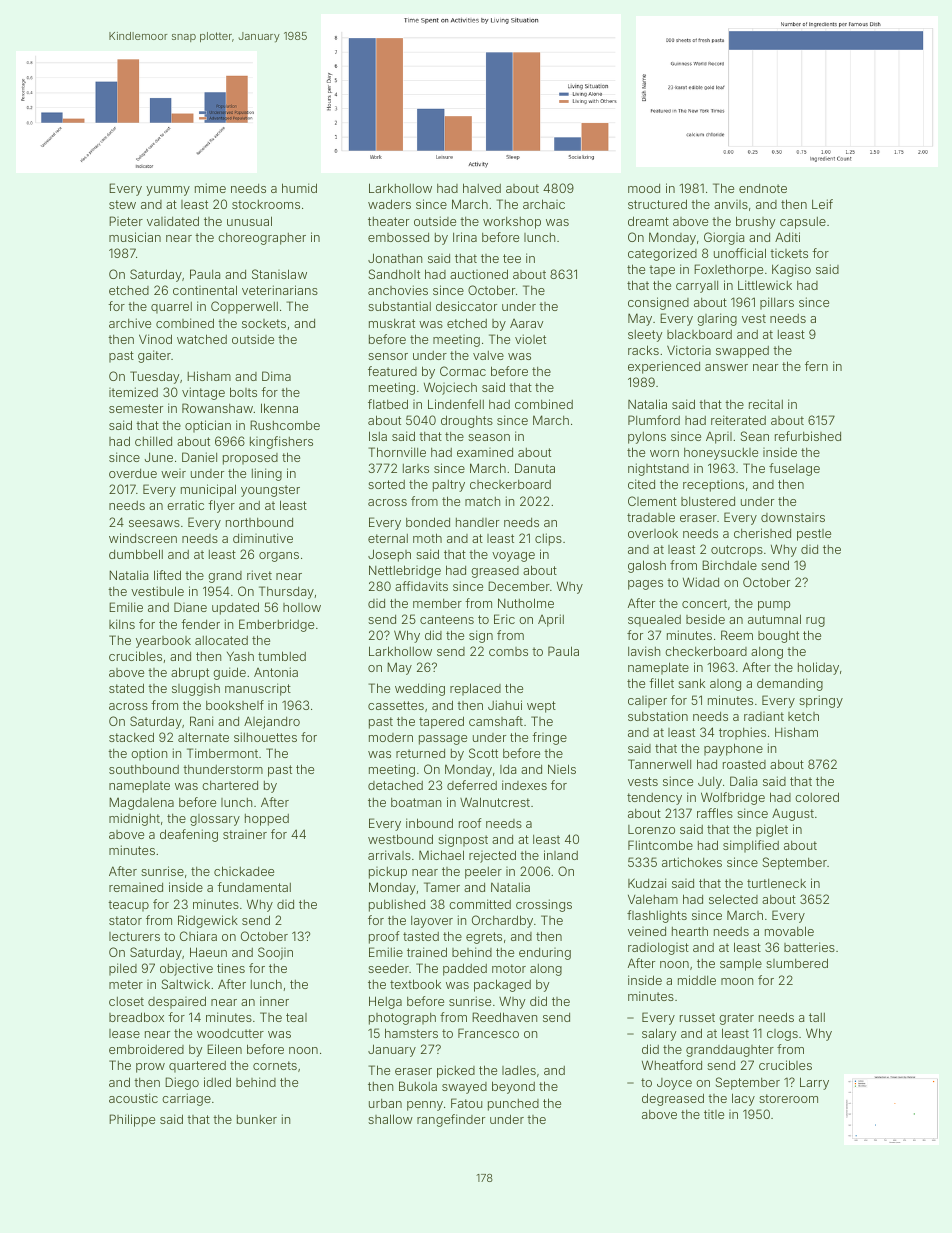 The height and width of the image is (1233, 952). Describe the element at coordinates (803, 716) in the image. I see `ketch` at that location.
